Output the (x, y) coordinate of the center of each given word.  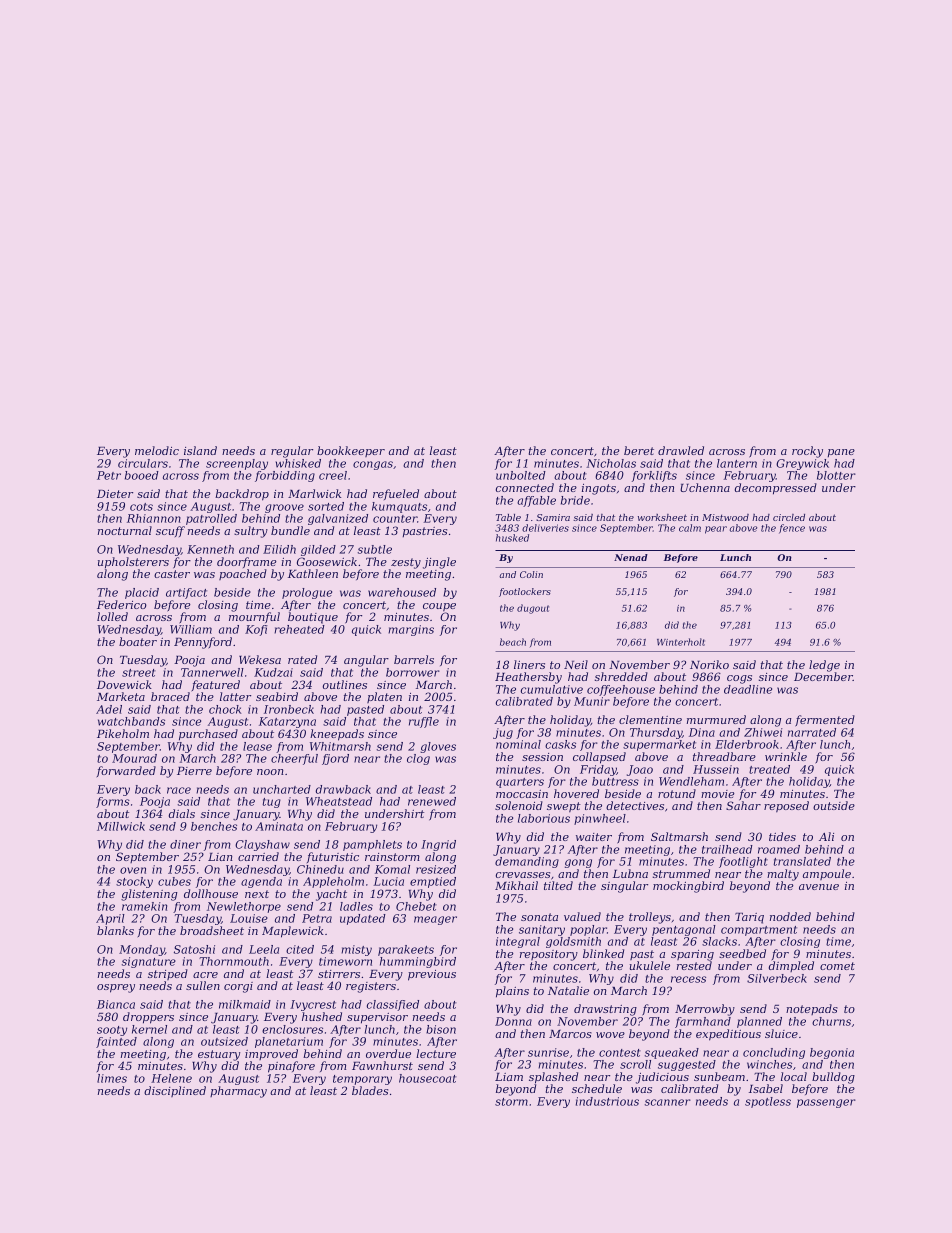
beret (639, 450)
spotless (768, 1102)
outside (834, 805)
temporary (362, 1080)
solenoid (519, 805)
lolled (112, 616)
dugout (533, 609)
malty (783, 875)
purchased (208, 735)
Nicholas (611, 463)
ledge (824, 666)
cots (141, 507)
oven (133, 870)
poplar (588, 930)
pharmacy (238, 1092)
